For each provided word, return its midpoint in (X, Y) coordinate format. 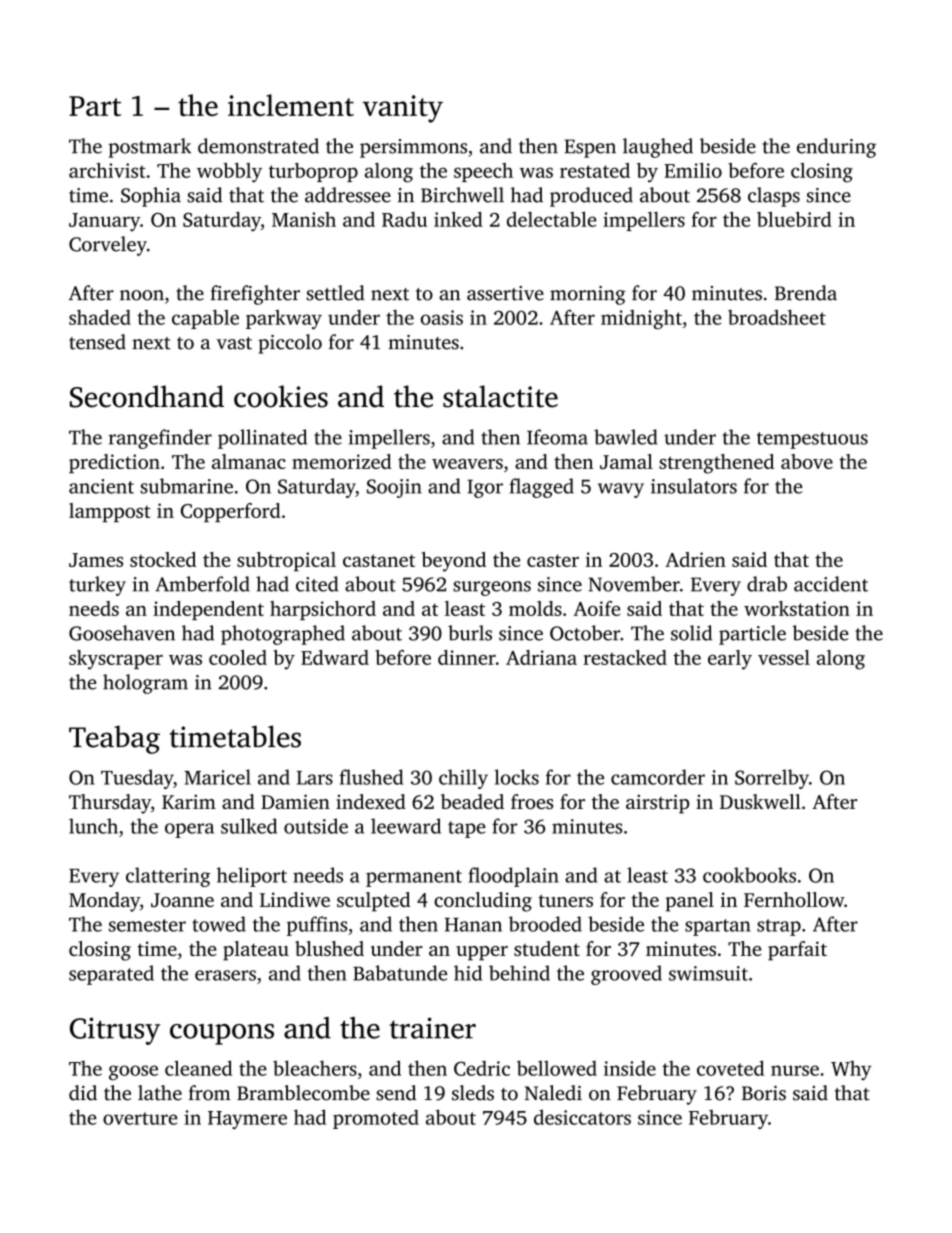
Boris (764, 1093)
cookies (281, 396)
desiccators (582, 1117)
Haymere (247, 1120)
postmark (149, 148)
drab (767, 584)
